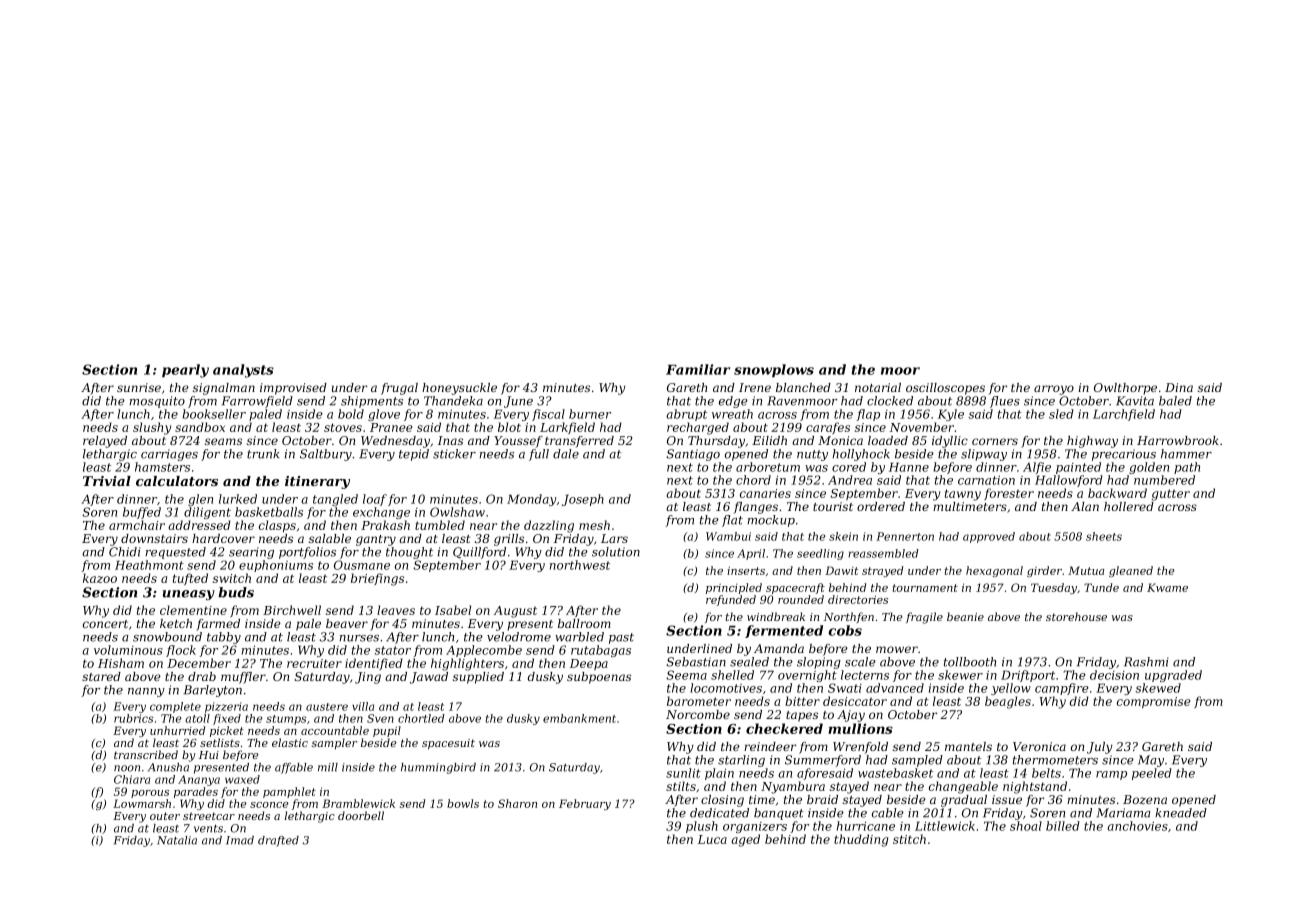 This screenshot has height=924, width=1308. I want to click on concert, so click(105, 624).
